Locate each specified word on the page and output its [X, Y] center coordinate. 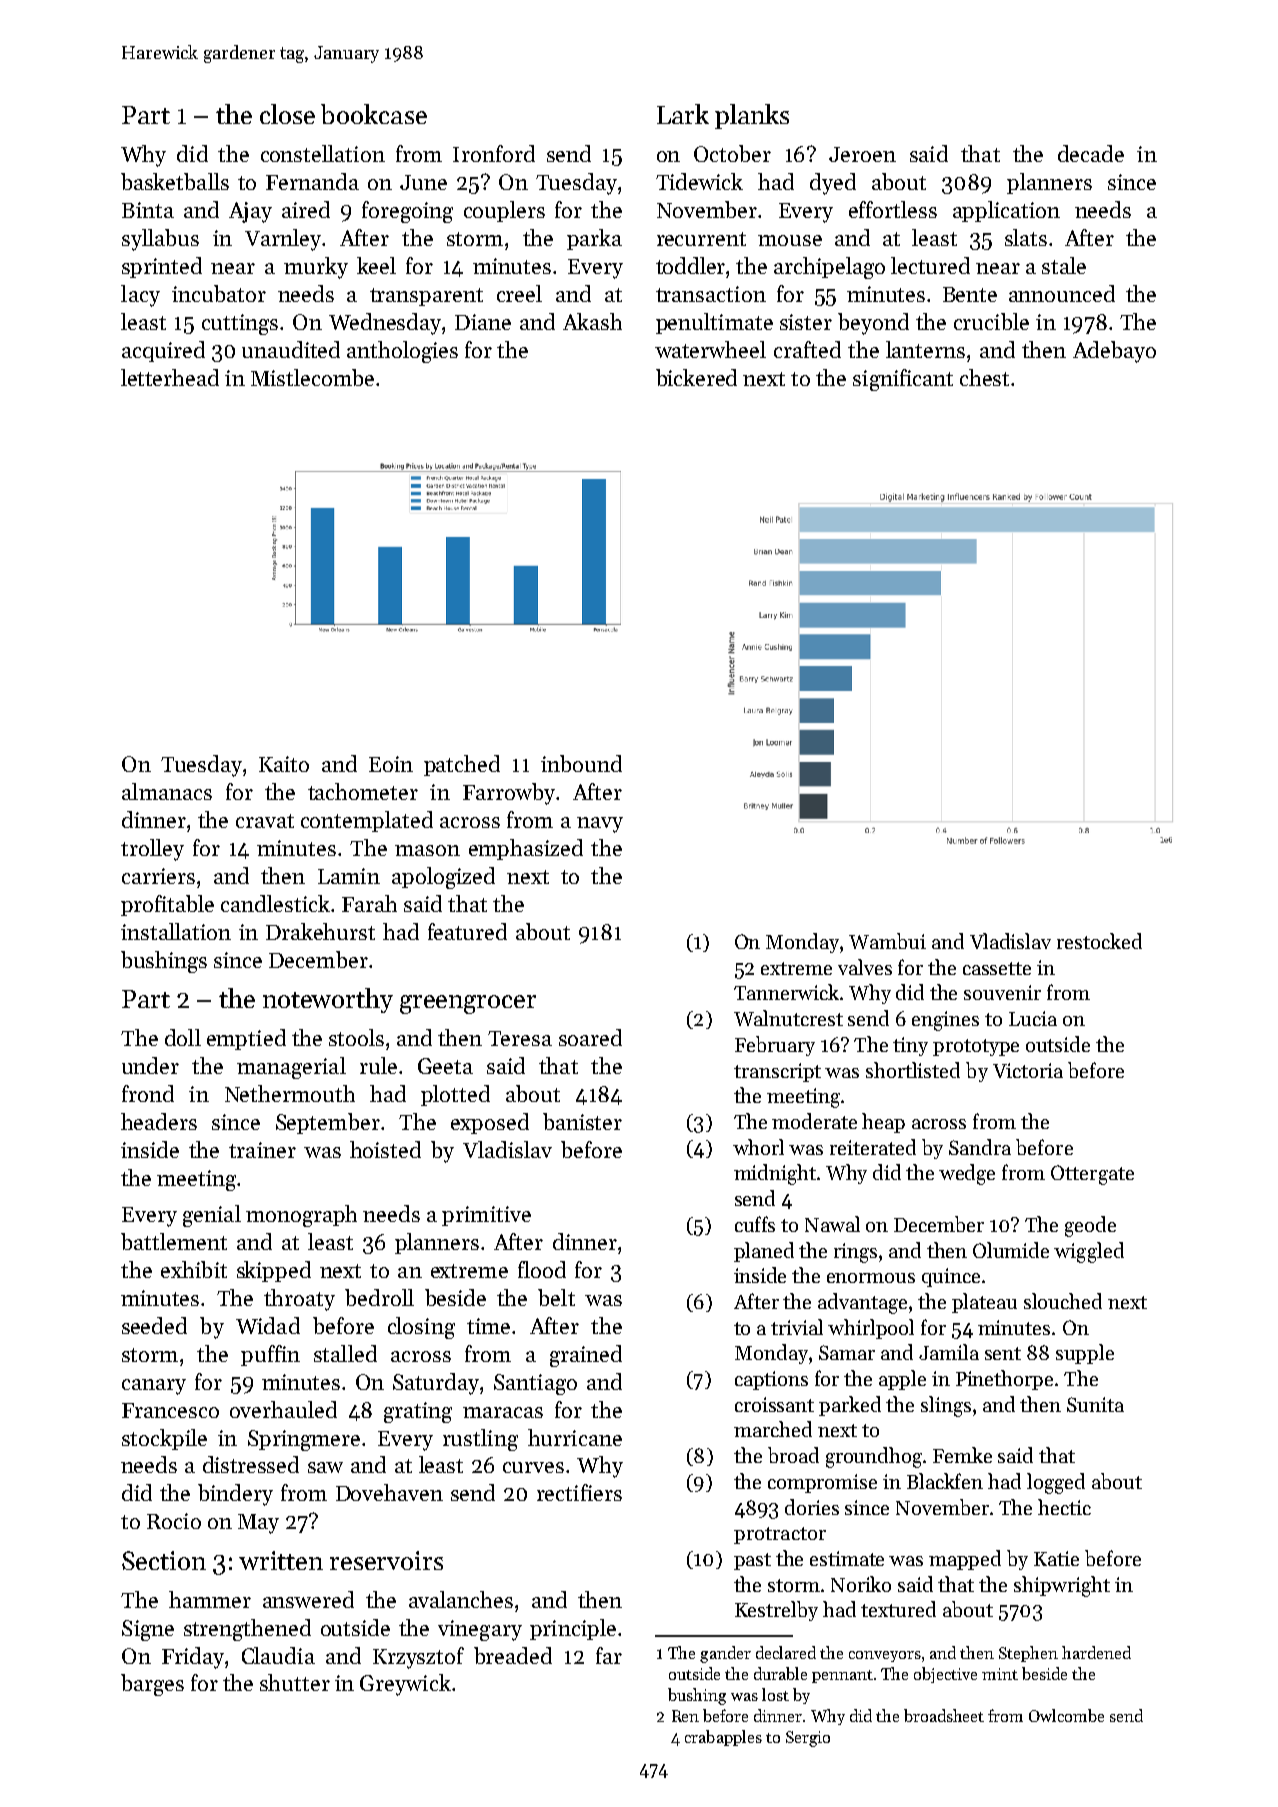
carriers [158, 876]
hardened [1096, 1652]
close [287, 114]
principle [573, 1629]
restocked [1099, 941]
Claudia [278, 1655]
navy [600, 825]
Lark [683, 114]
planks [752, 116]
